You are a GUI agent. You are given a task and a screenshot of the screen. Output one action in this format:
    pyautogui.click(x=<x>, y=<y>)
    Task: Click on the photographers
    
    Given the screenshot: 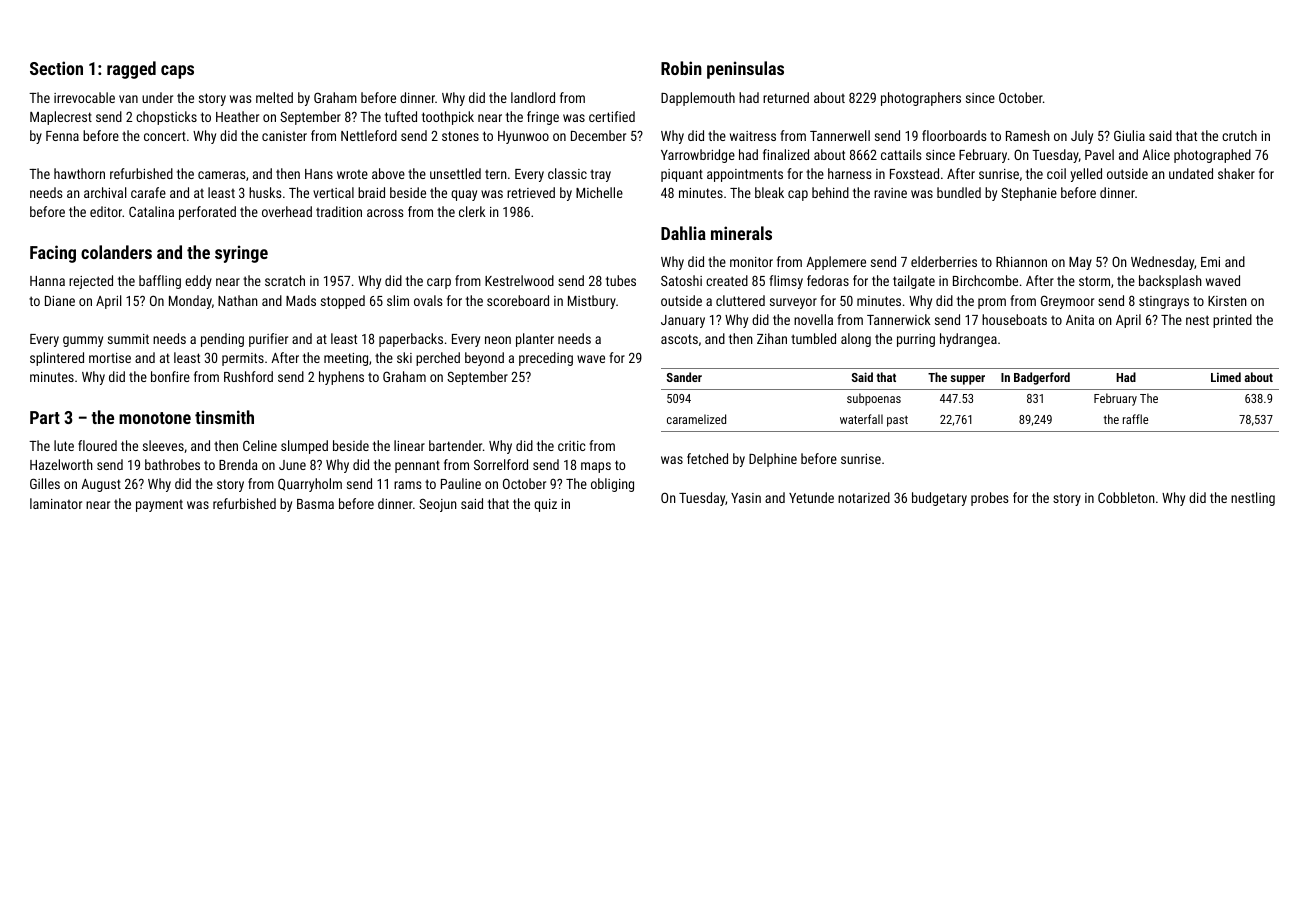 What is the action you would take?
    pyautogui.click(x=921, y=99)
